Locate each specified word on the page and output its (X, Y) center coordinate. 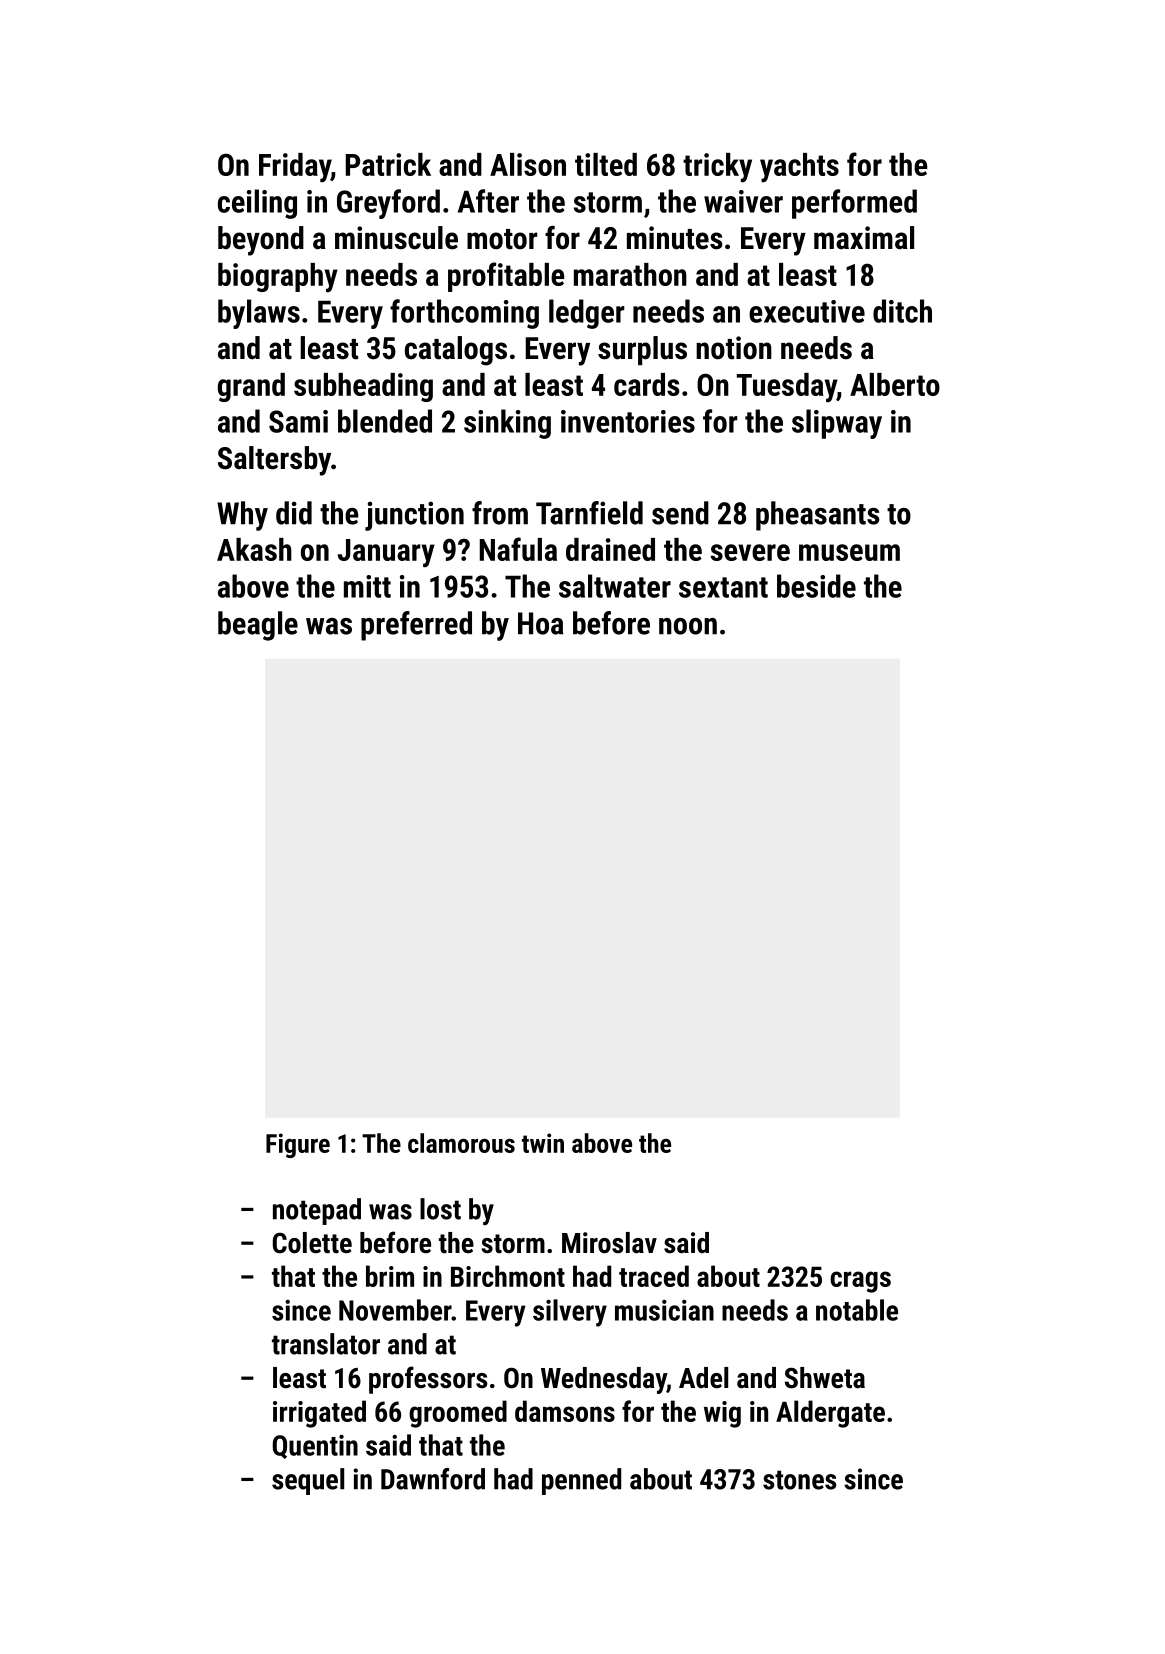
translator (326, 1344)
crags (860, 1282)
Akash (254, 549)
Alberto (895, 384)
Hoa (541, 623)
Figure (298, 1145)
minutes (675, 238)
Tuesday (787, 388)
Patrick (388, 164)
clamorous (461, 1143)
